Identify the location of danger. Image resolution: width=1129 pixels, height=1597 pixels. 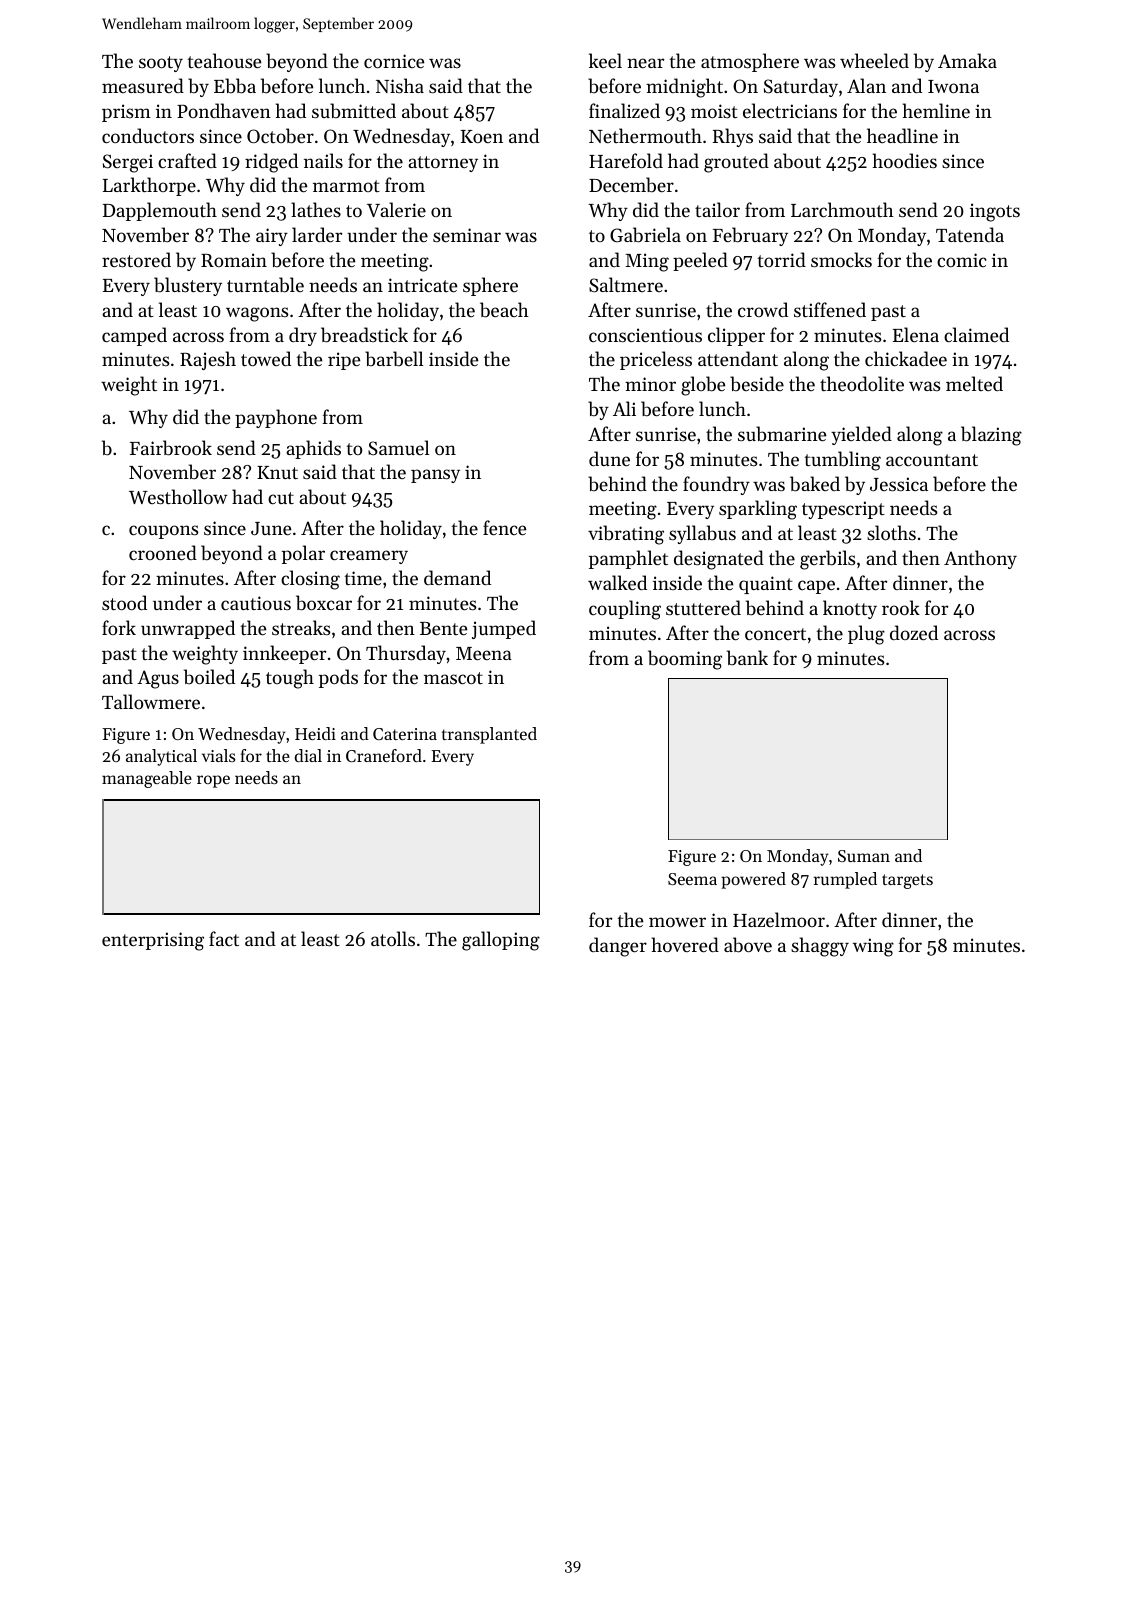
(618, 947).
